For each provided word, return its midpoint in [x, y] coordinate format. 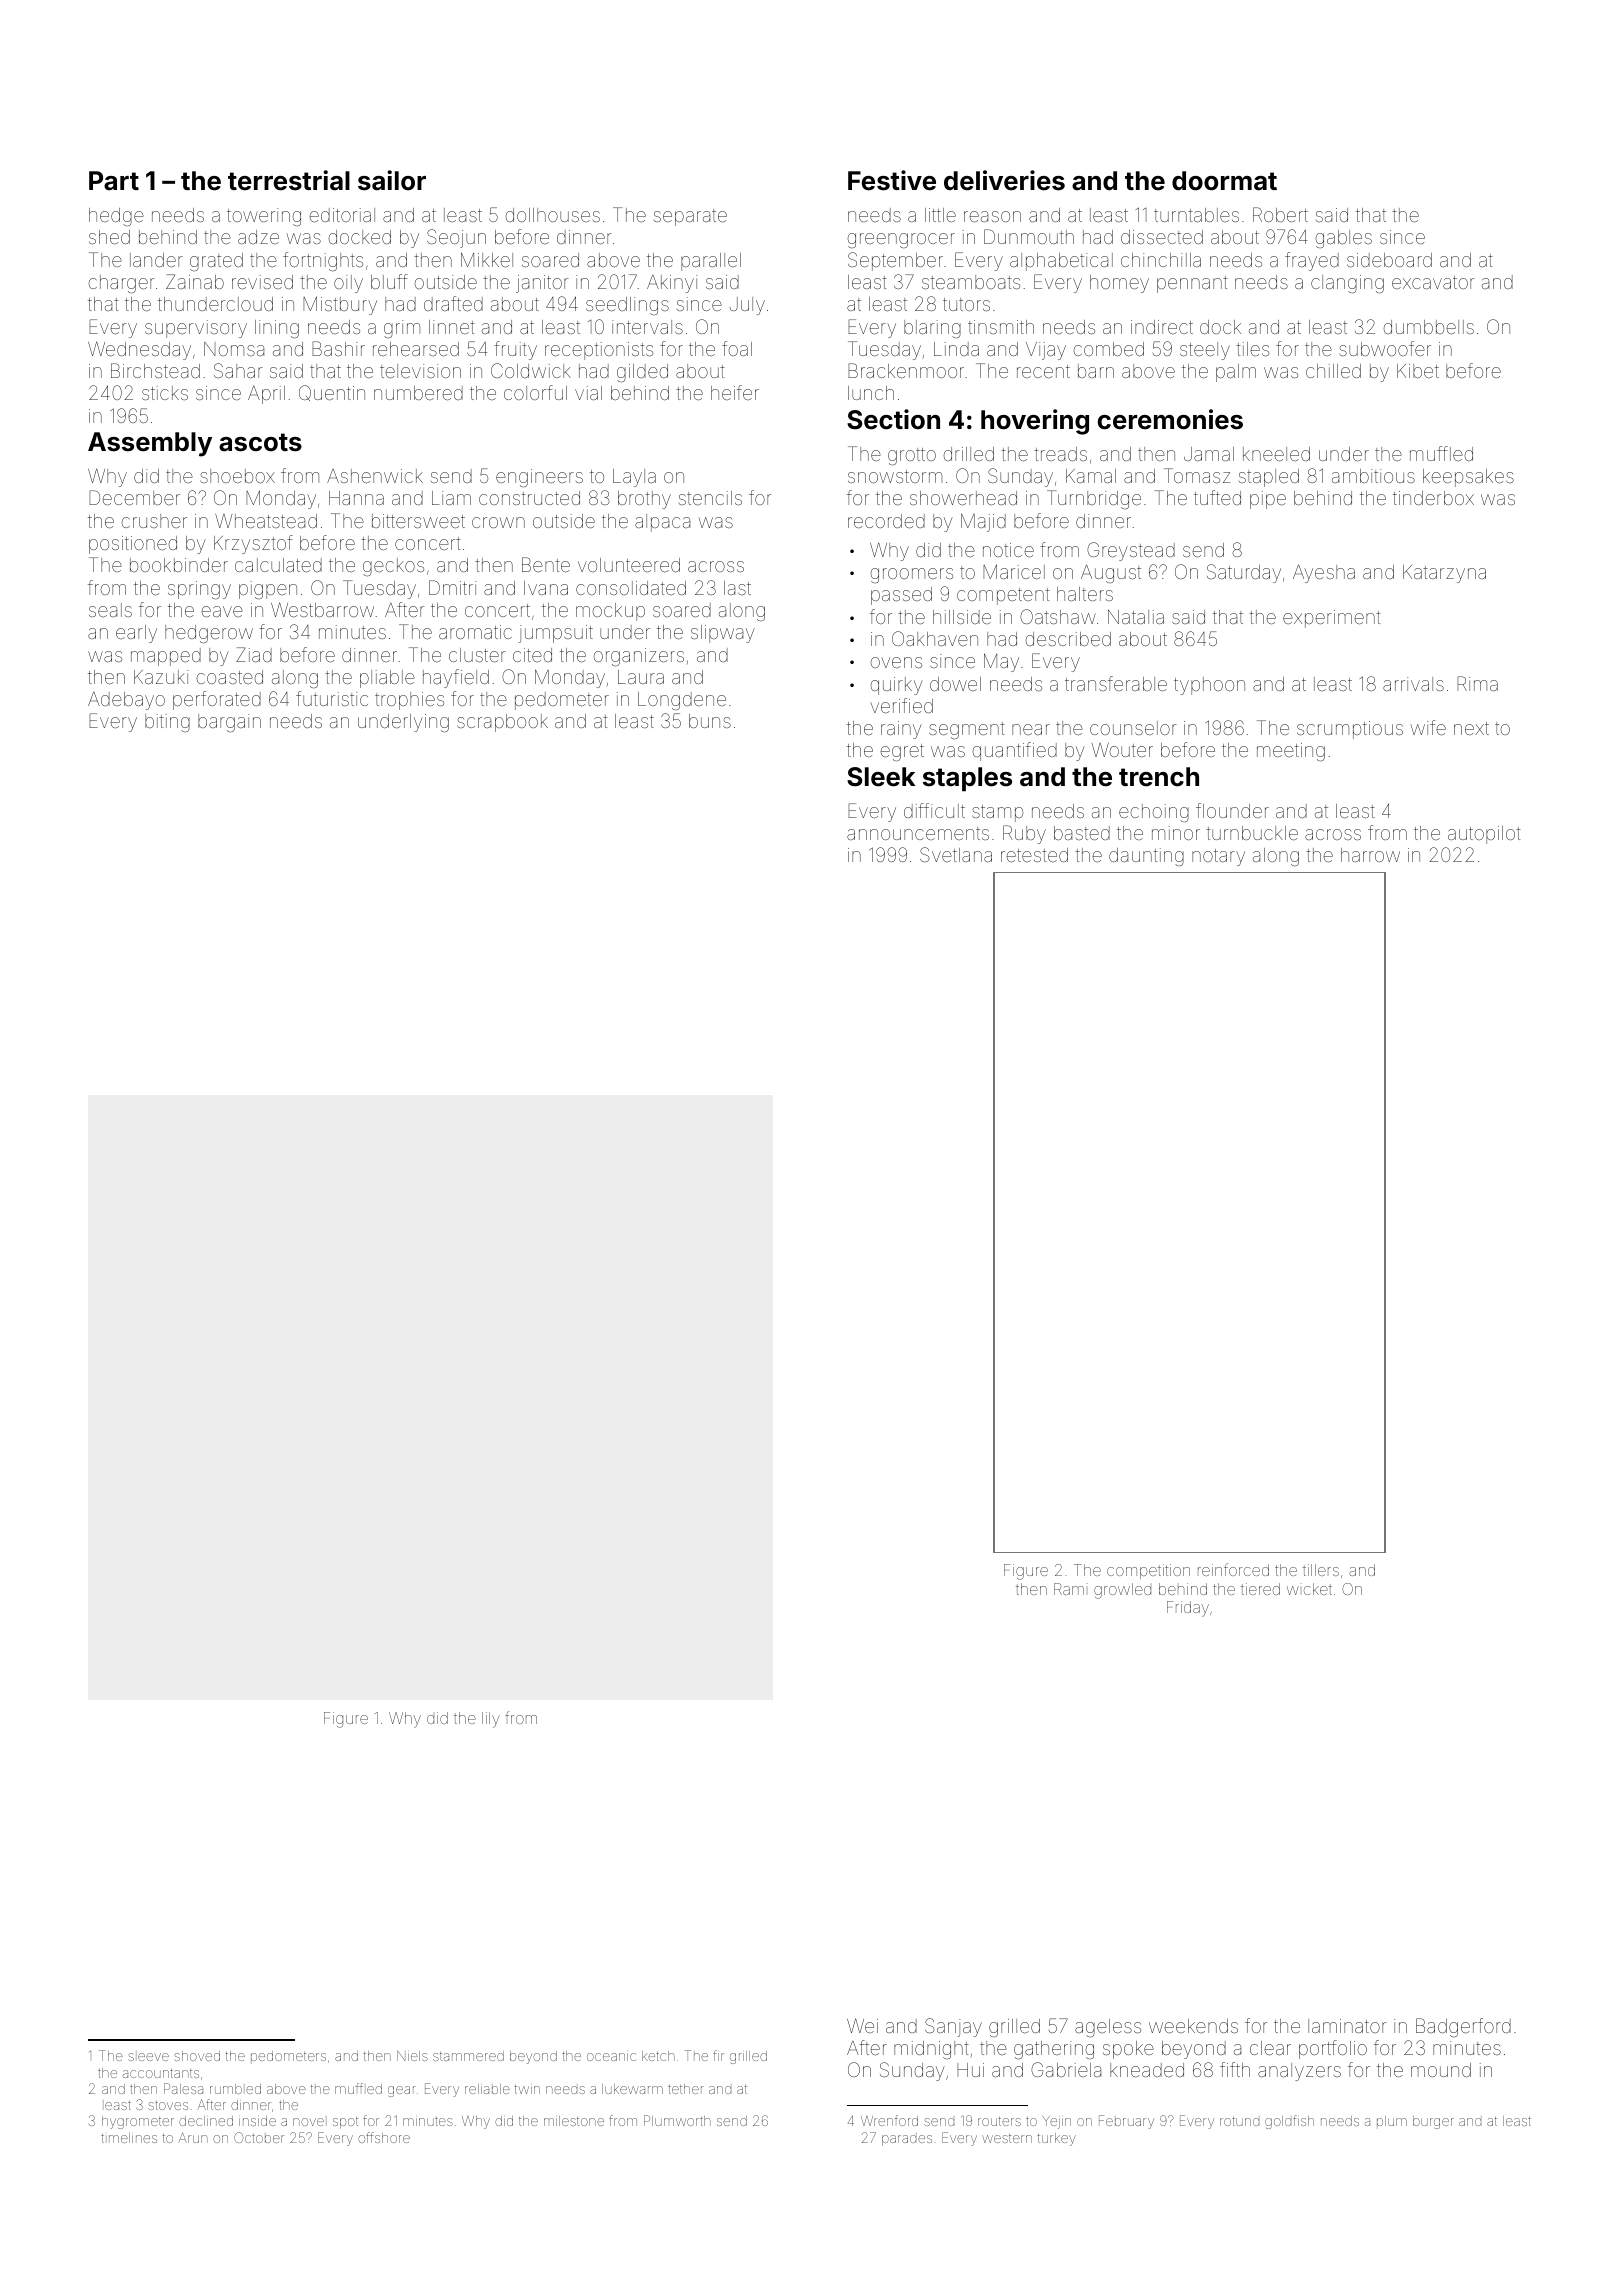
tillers [1321, 1570]
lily [491, 1720]
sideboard [1389, 260]
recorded [886, 521]
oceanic [611, 2057]
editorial [342, 215]
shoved [197, 2056]
